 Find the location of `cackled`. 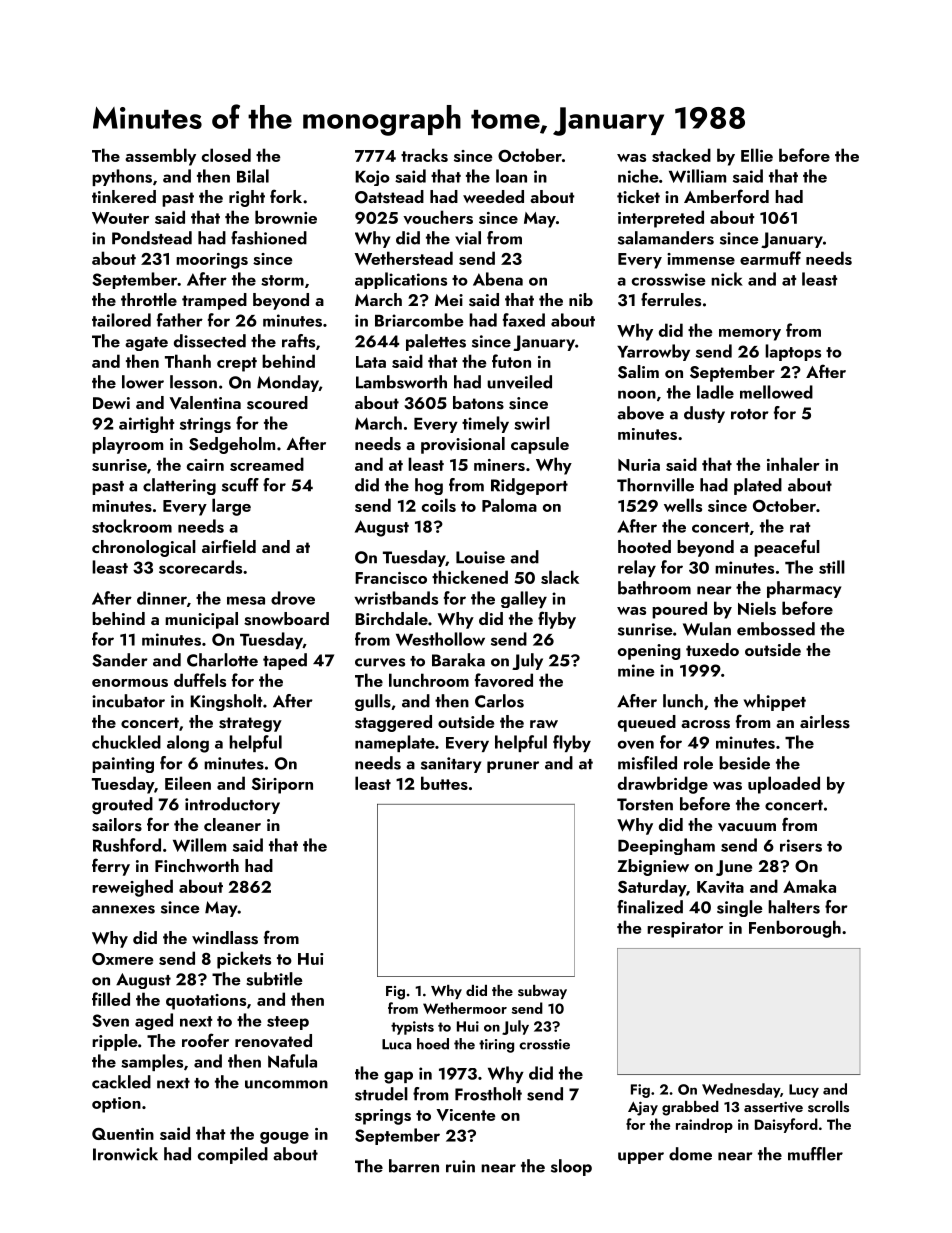

cackled is located at coordinates (121, 1082).
